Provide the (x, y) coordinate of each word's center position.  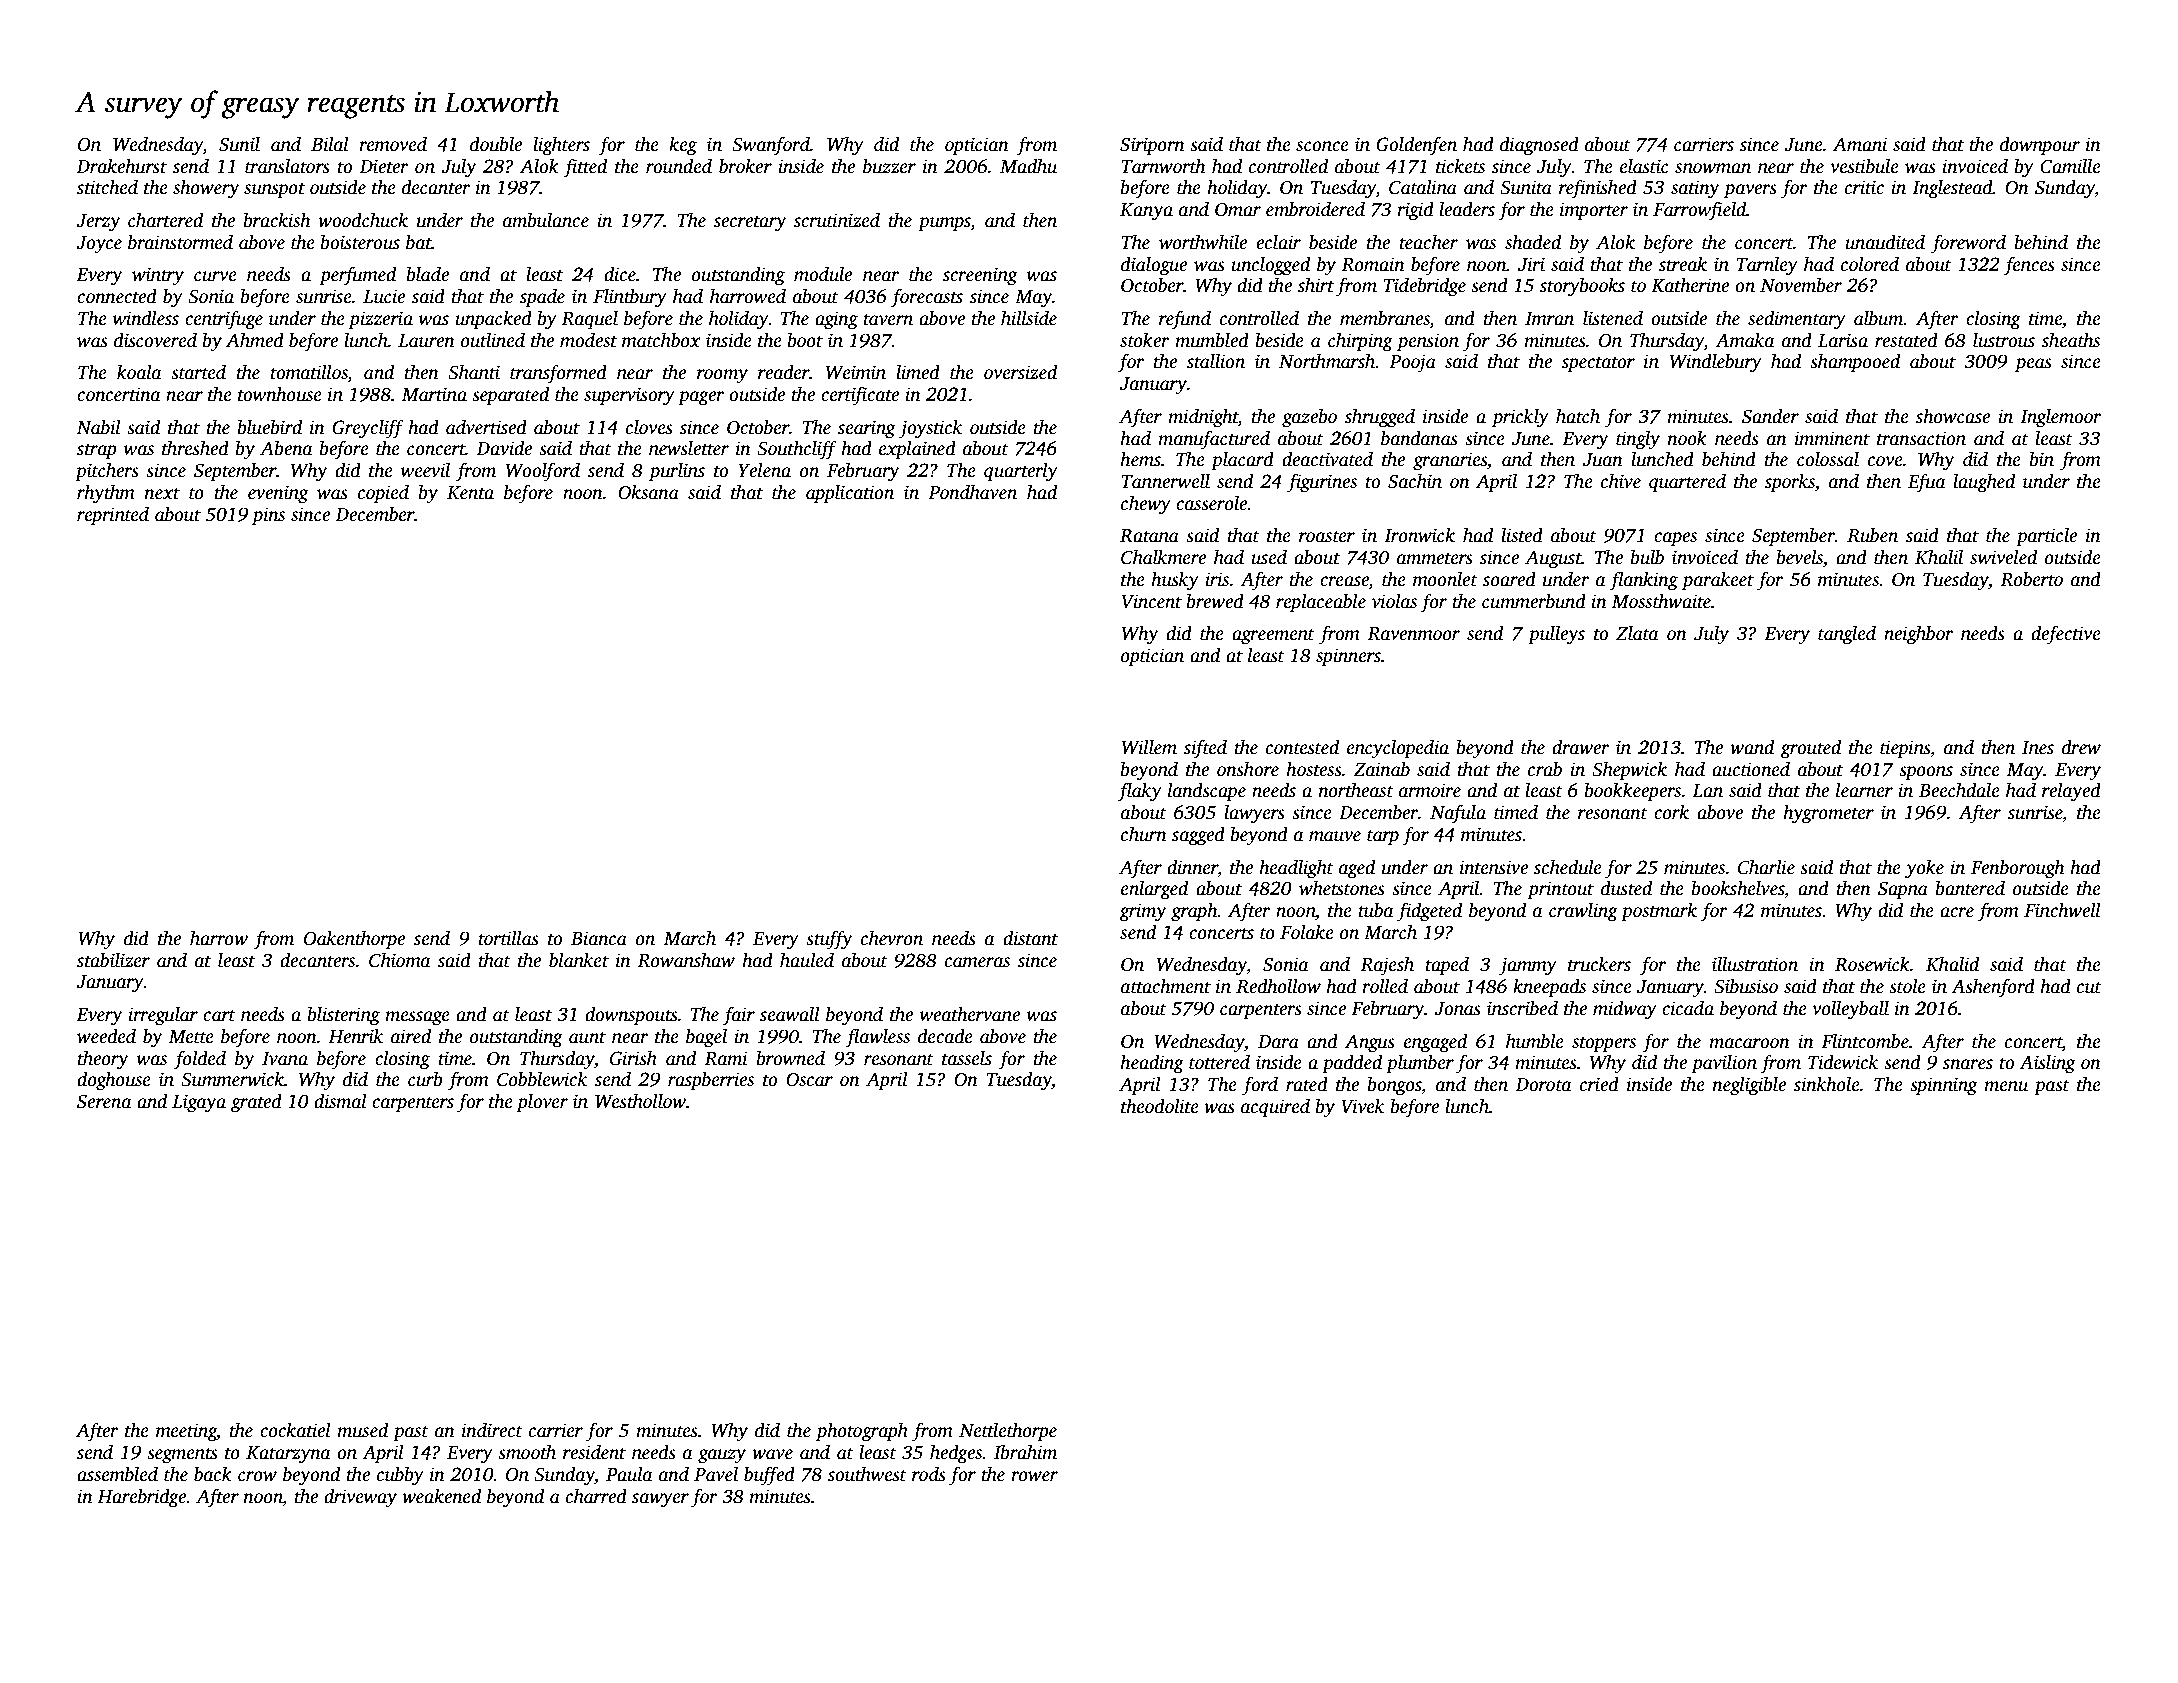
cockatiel (295, 1430)
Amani (1860, 144)
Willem (1149, 747)
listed (1522, 535)
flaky (1140, 792)
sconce (1322, 146)
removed (393, 144)
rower (1034, 1476)
